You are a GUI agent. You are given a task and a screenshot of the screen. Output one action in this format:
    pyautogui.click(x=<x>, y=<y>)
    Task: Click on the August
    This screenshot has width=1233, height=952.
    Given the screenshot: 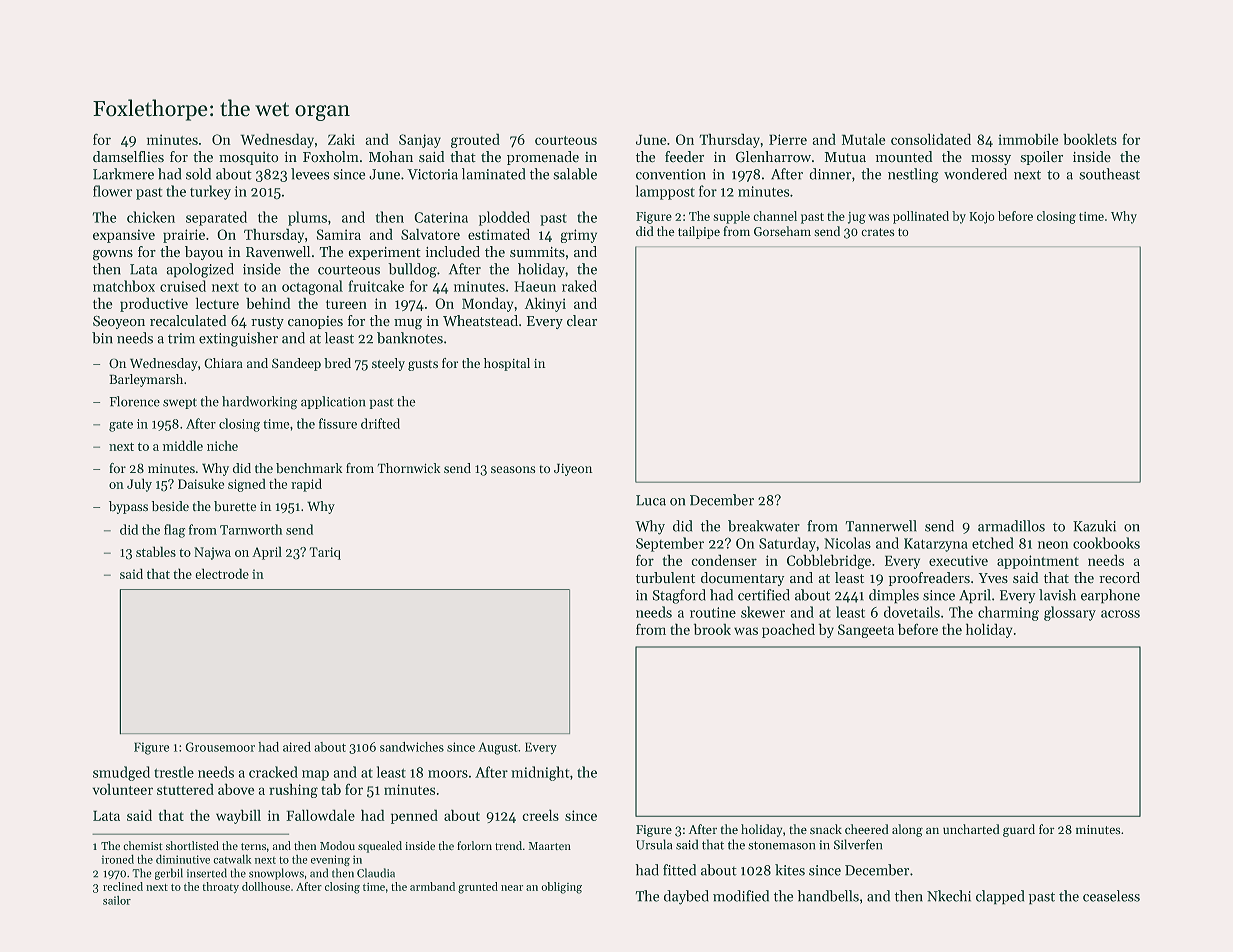 What is the action you would take?
    pyautogui.click(x=498, y=748)
